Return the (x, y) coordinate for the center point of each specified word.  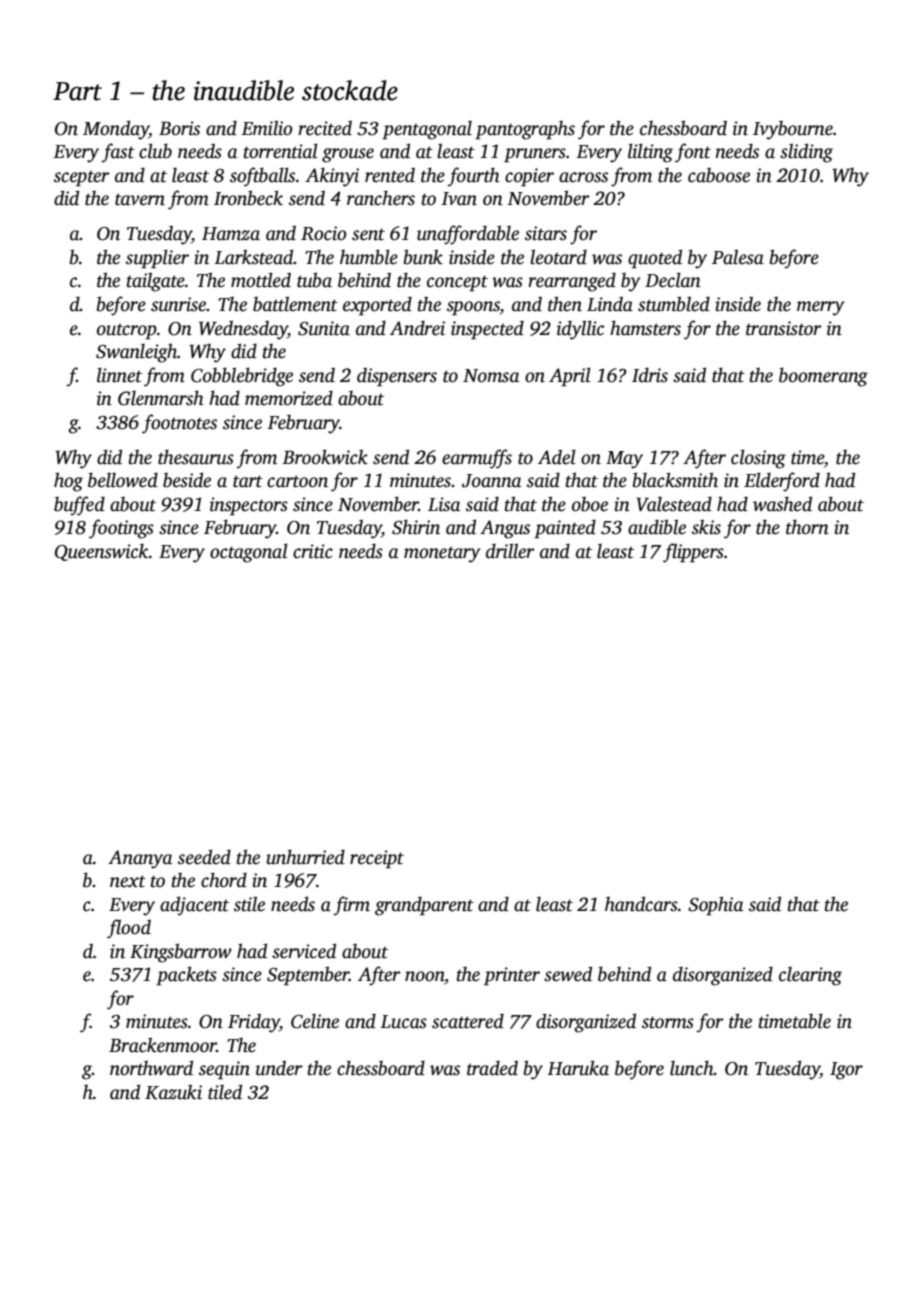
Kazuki (173, 1092)
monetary (442, 555)
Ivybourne (793, 130)
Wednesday (243, 330)
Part (77, 91)
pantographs (525, 130)
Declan (673, 280)
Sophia (716, 906)
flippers (693, 553)
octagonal (249, 553)
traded (492, 1068)
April (570, 377)
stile (249, 904)
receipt (377, 859)
